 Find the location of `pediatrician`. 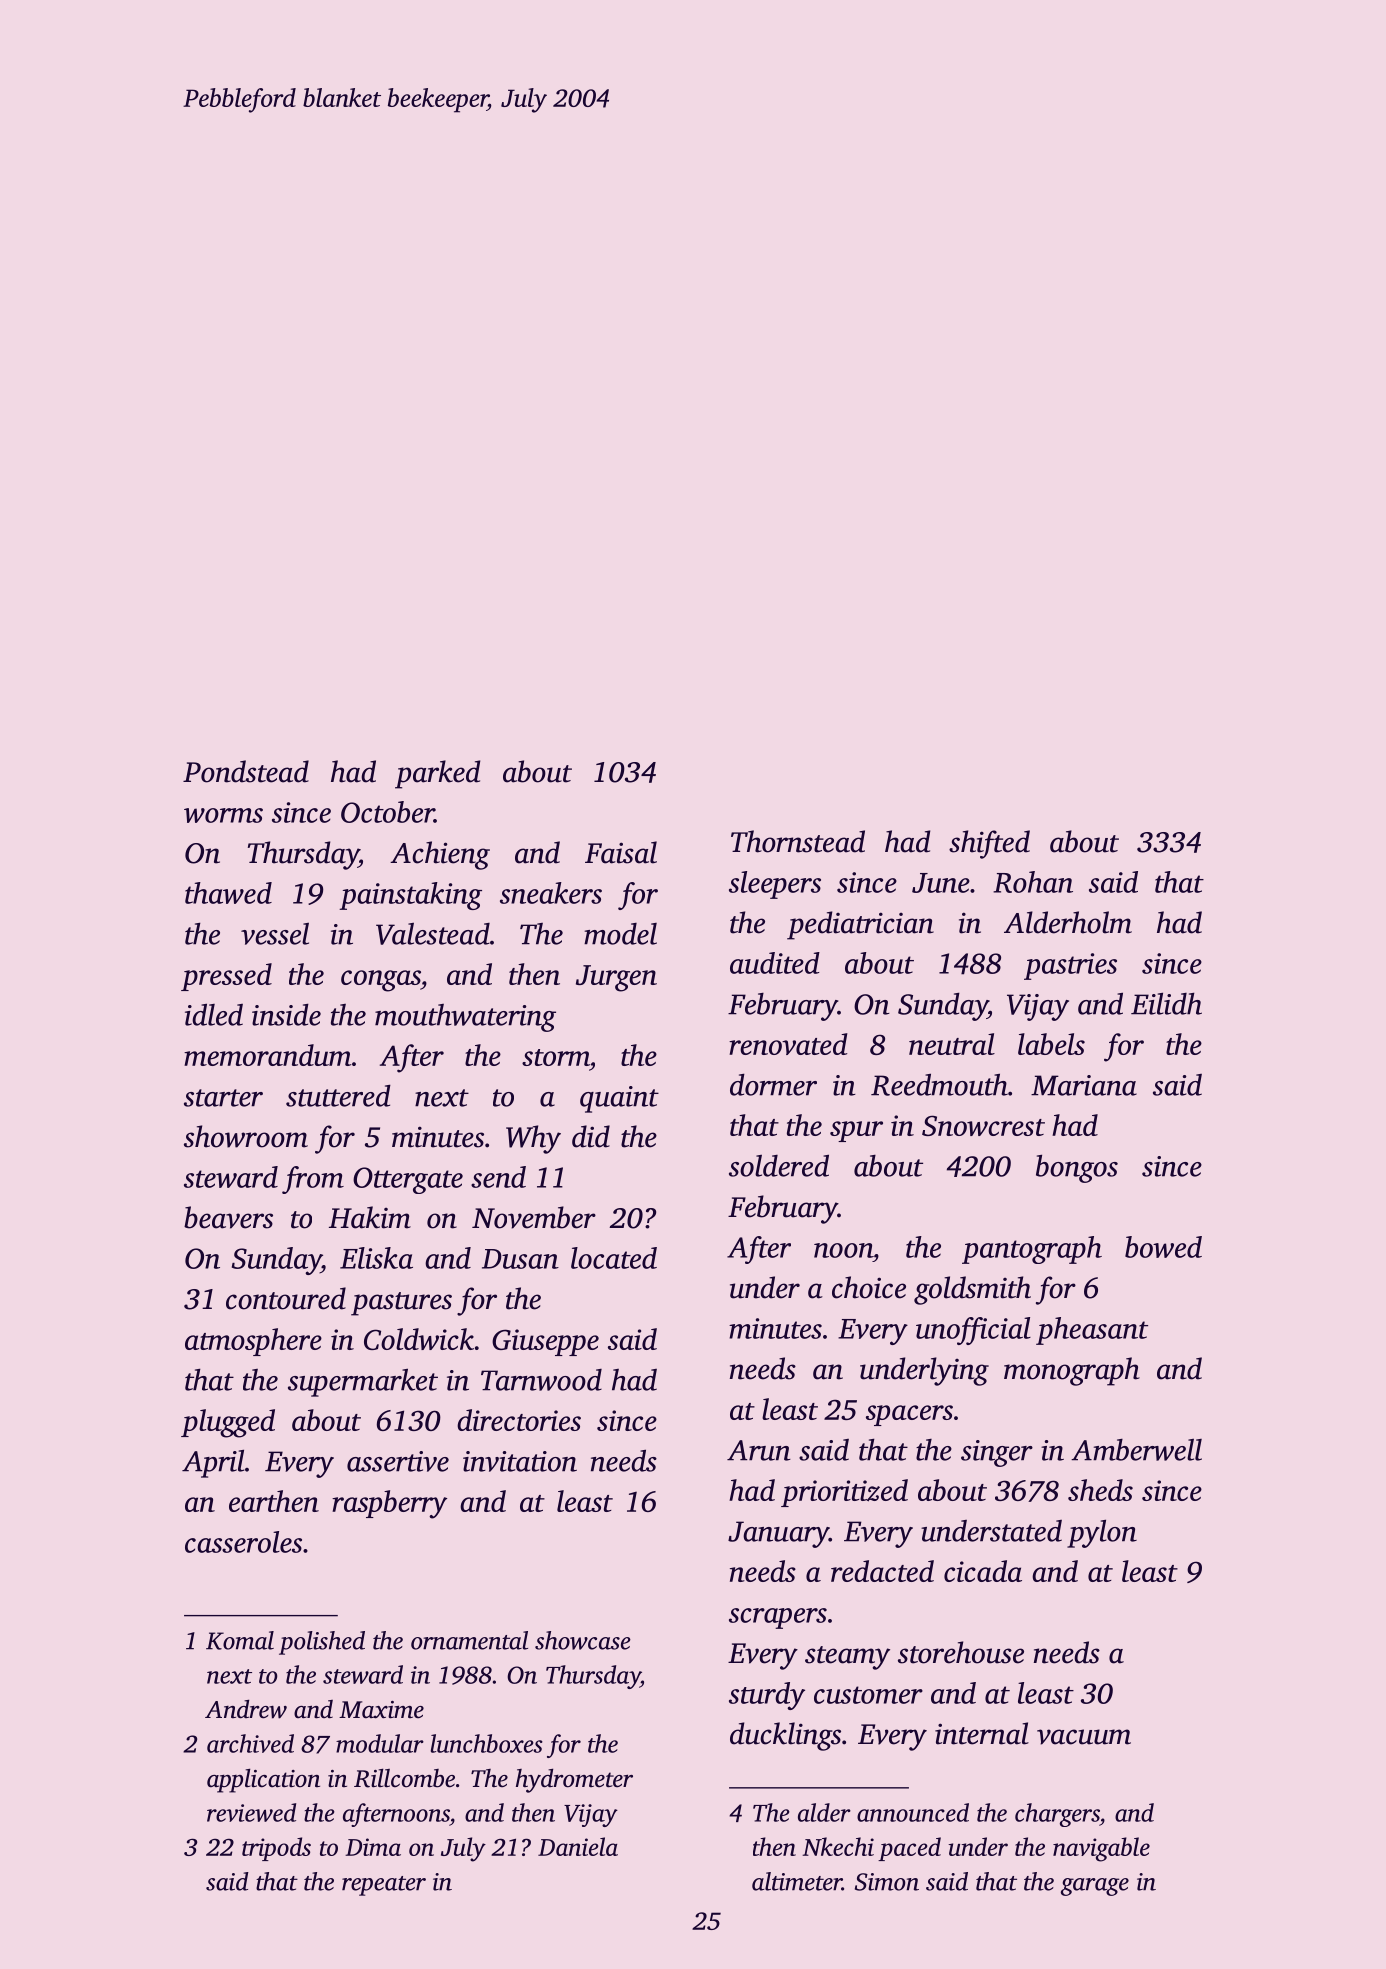

pediatrician is located at coordinates (860, 925).
